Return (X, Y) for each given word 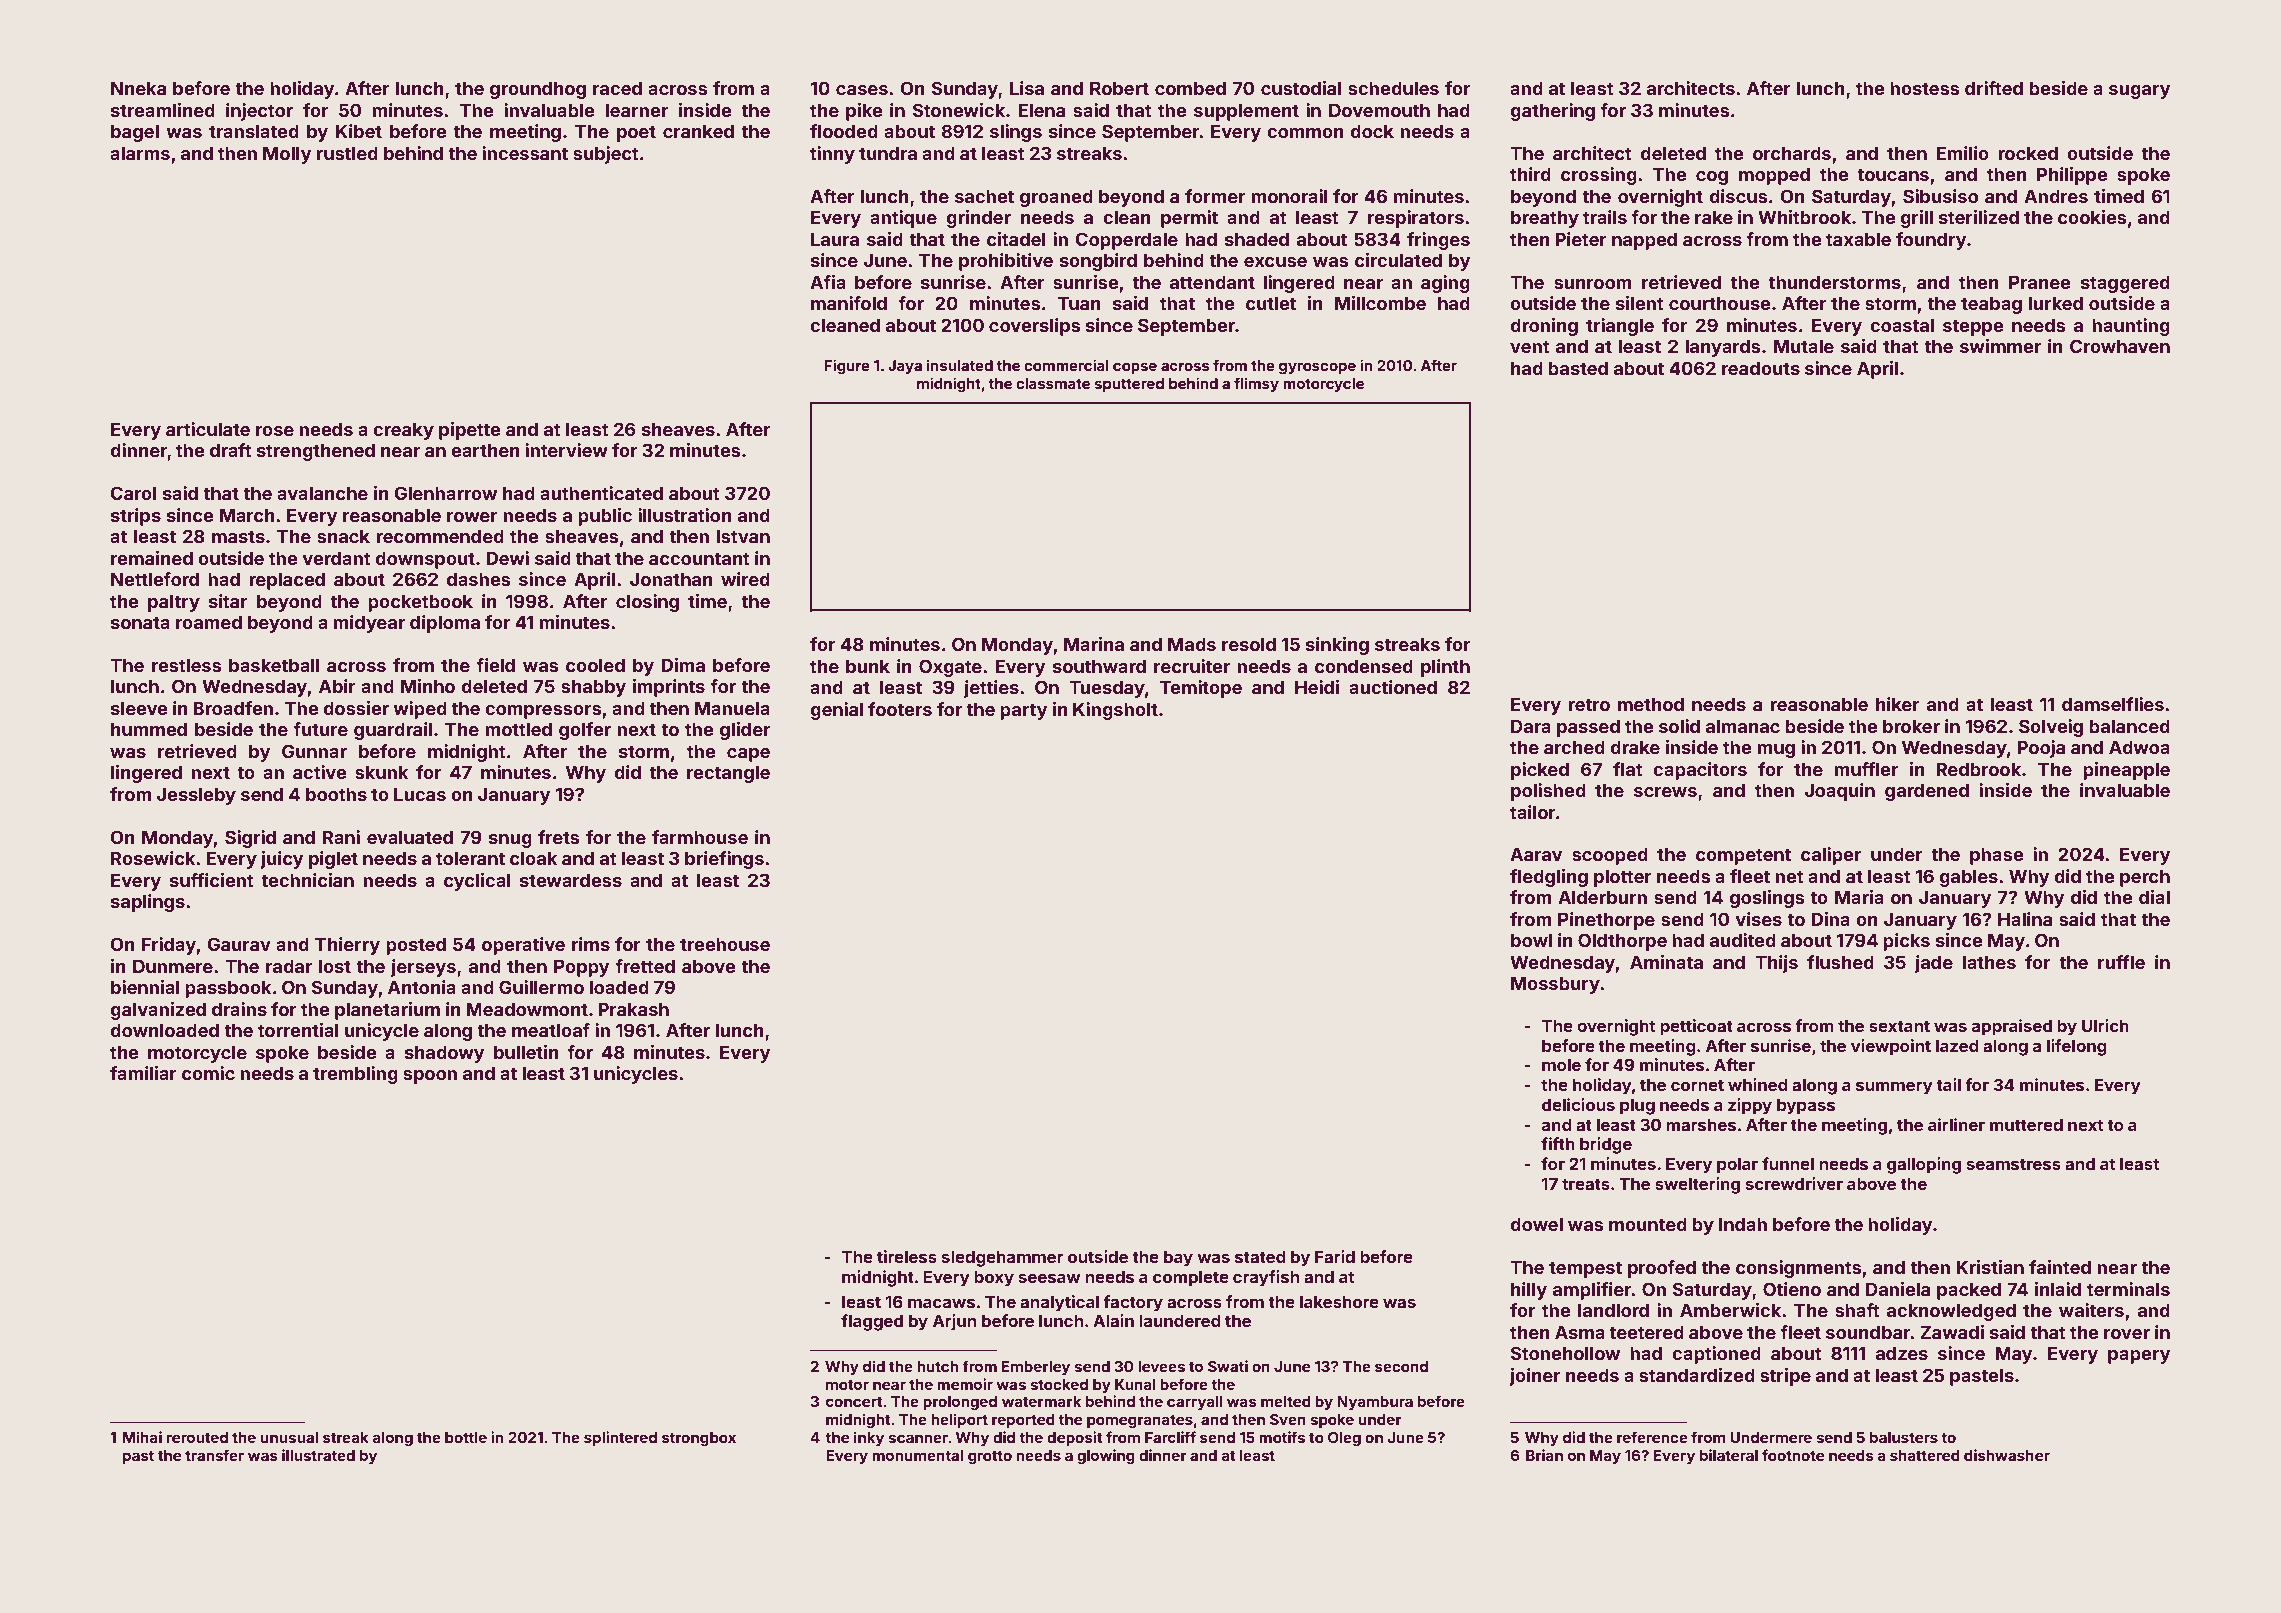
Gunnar (314, 751)
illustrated (318, 1455)
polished (1548, 792)
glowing (1106, 1457)
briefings (724, 860)
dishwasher (2007, 1455)
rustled (347, 153)
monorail (1289, 196)
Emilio (1963, 153)
